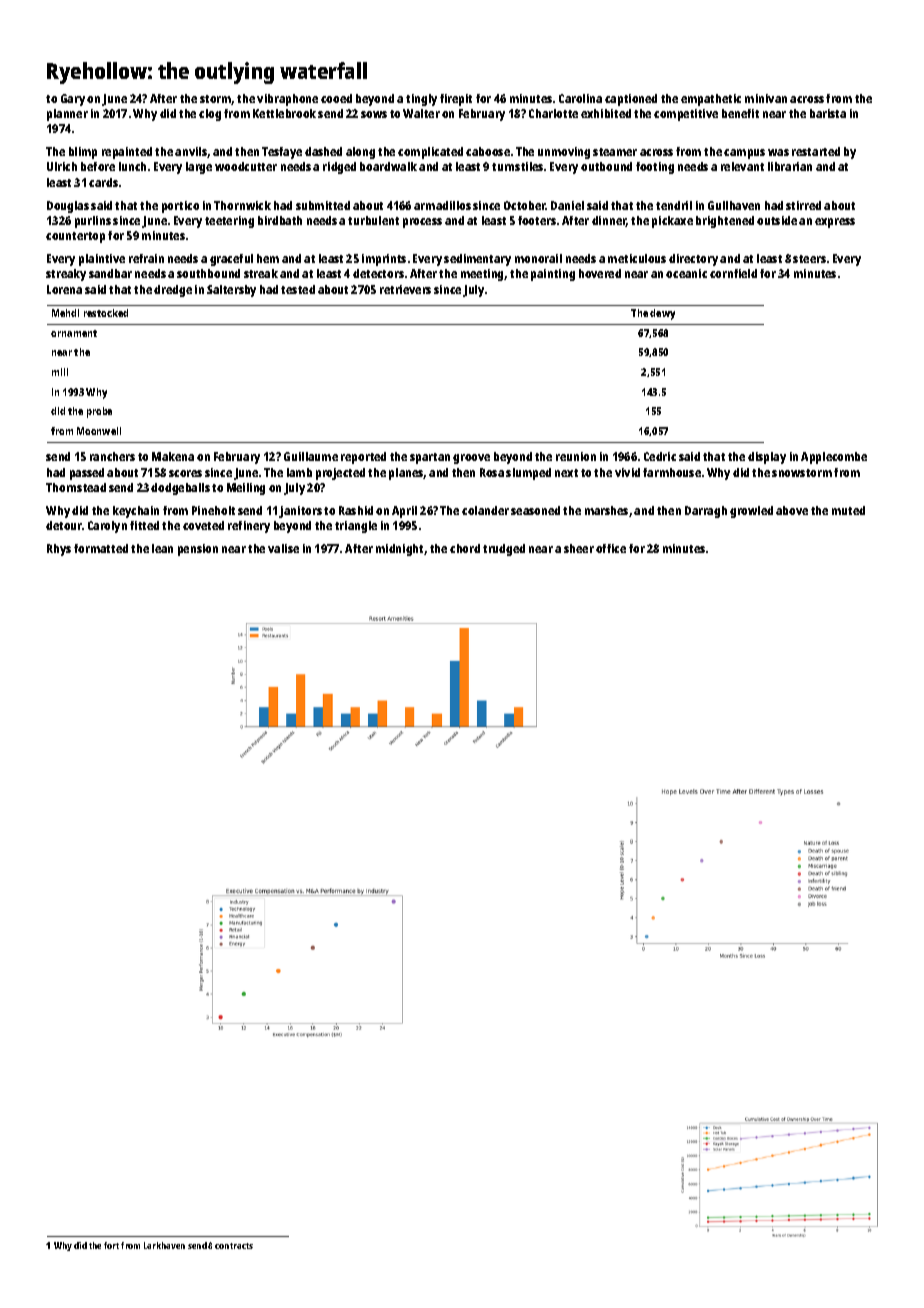  What do you see at coordinates (834, 458) in the document?
I see `Applecombe` at bounding box center [834, 458].
